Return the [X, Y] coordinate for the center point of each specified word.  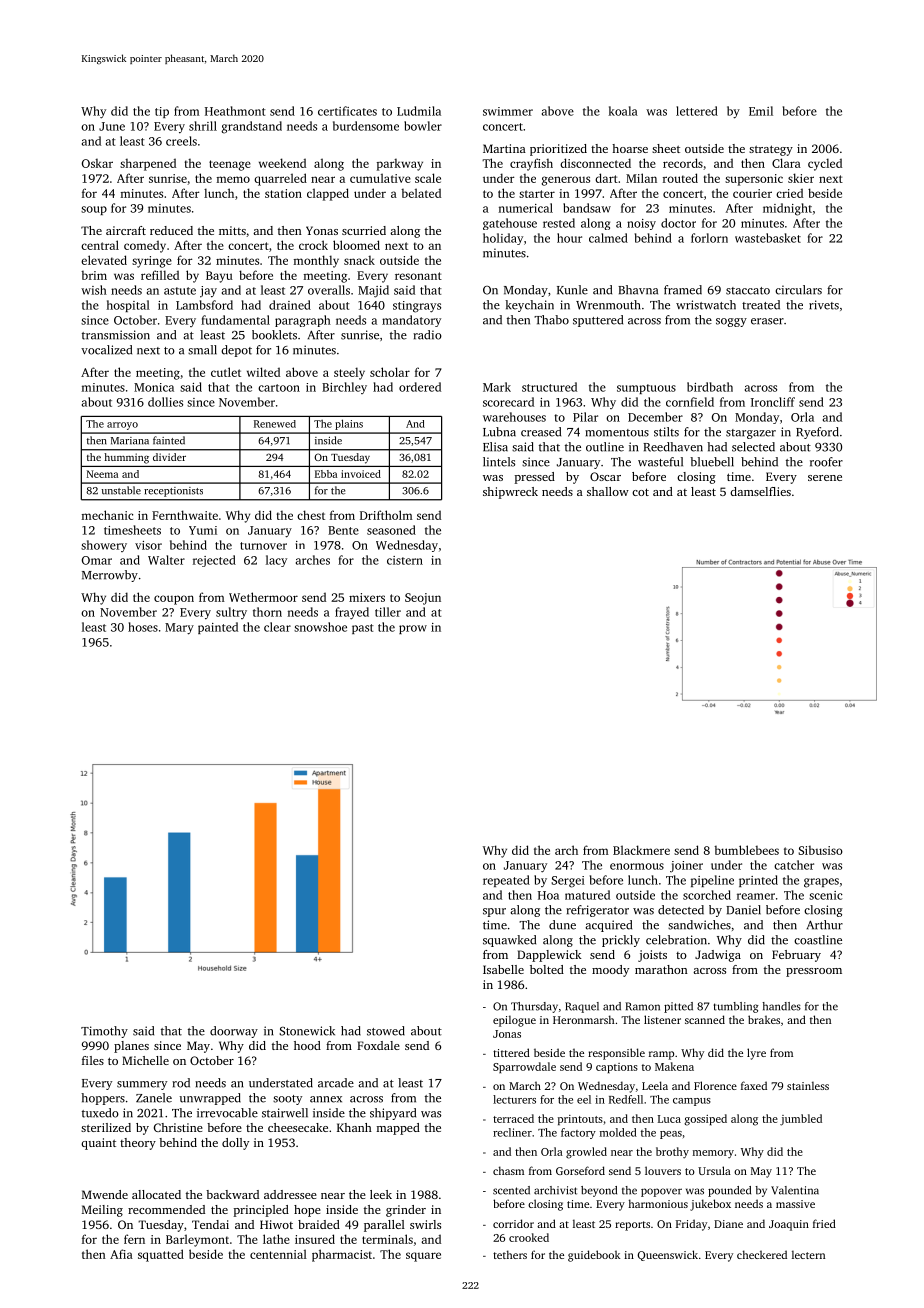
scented [511, 1190]
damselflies [760, 491]
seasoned [391, 530]
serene [825, 478]
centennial [278, 1254]
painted [218, 628]
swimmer [508, 111]
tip [162, 112]
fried [824, 1223]
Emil [761, 111]
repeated [506, 881]
